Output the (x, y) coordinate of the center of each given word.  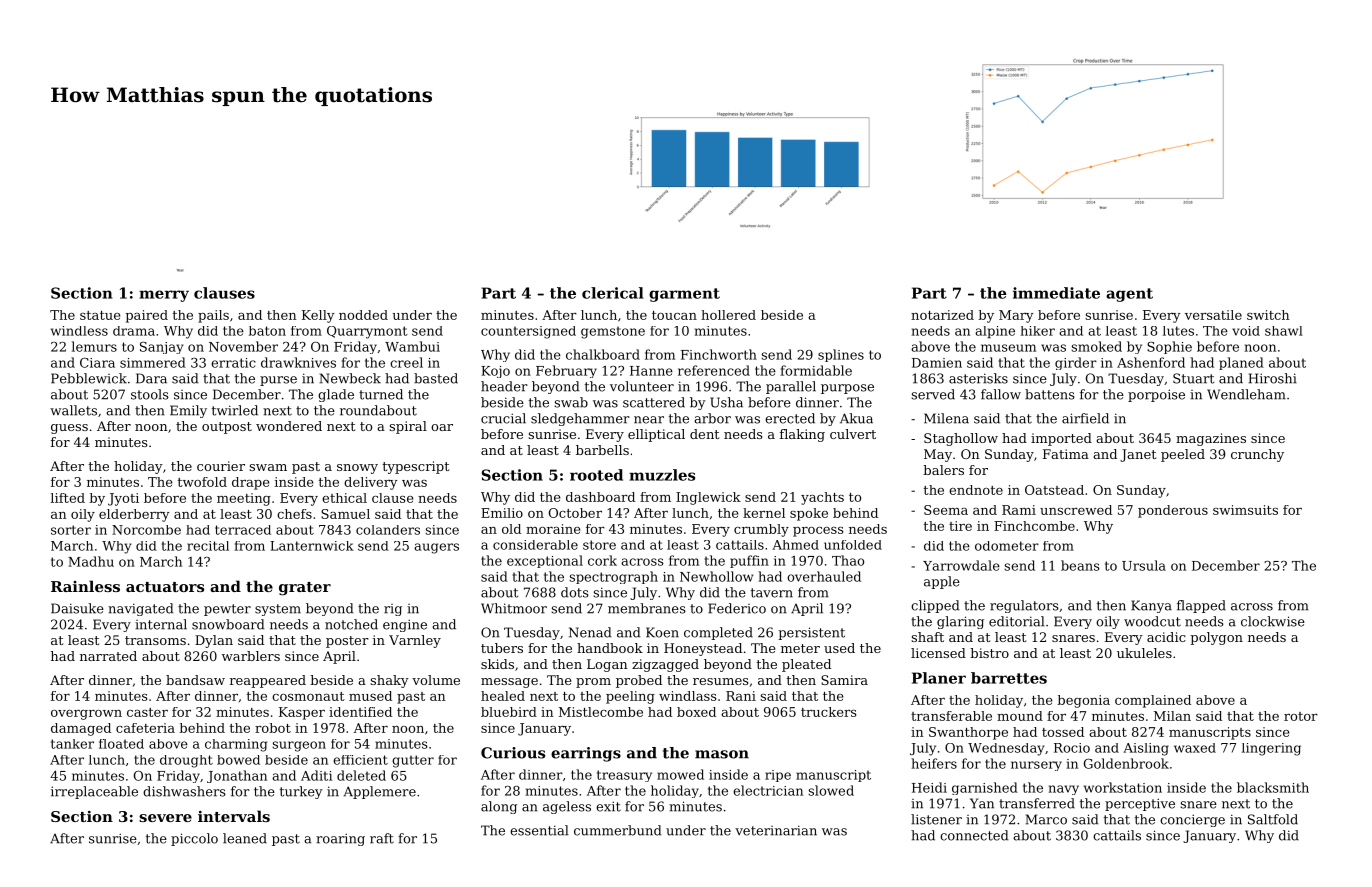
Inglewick (708, 498)
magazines (1211, 439)
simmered (153, 362)
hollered (728, 315)
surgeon (299, 746)
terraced (243, 530)
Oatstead (1054, 490)
